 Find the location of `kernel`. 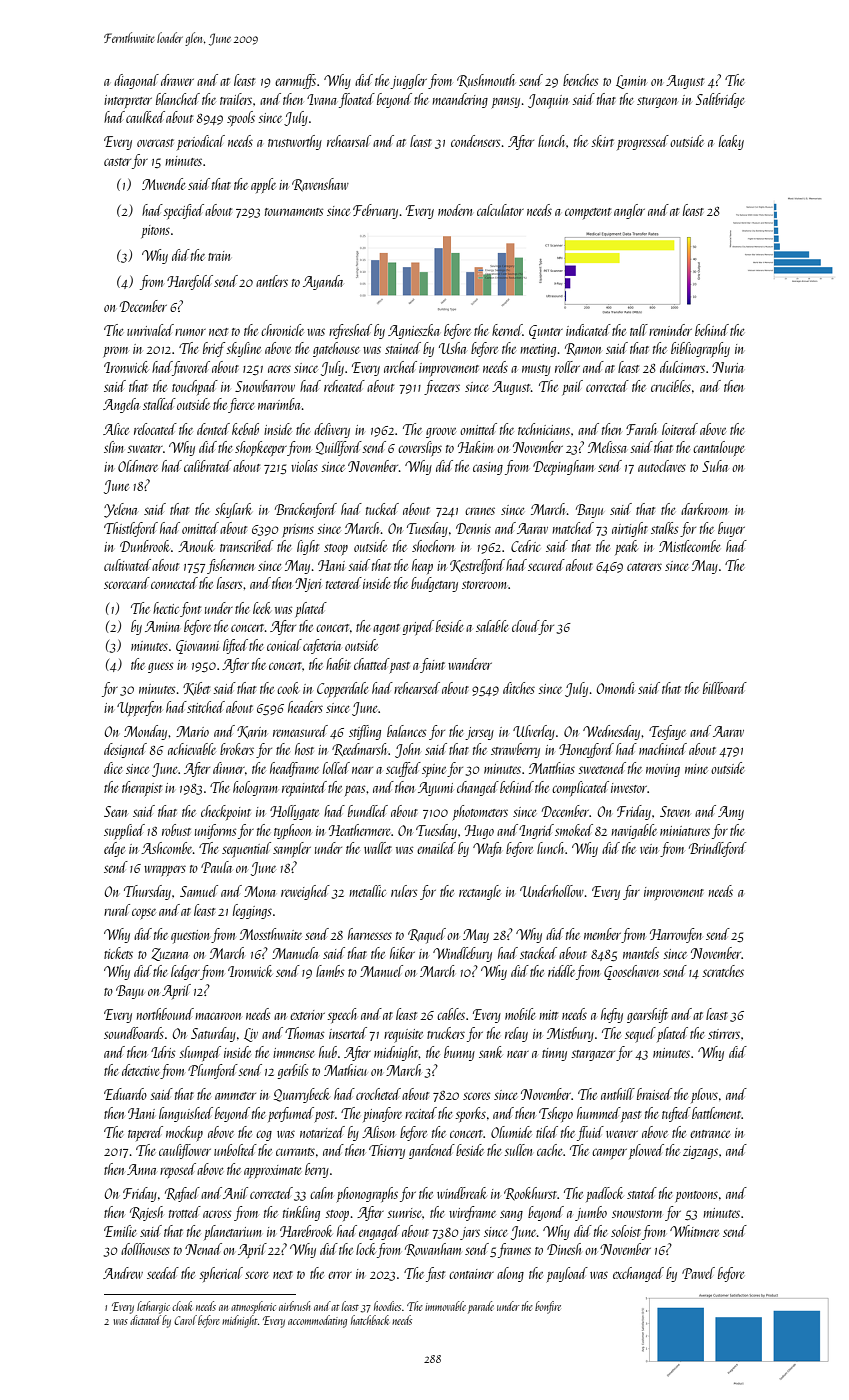

kernel is located at coordinates (507, 330).
